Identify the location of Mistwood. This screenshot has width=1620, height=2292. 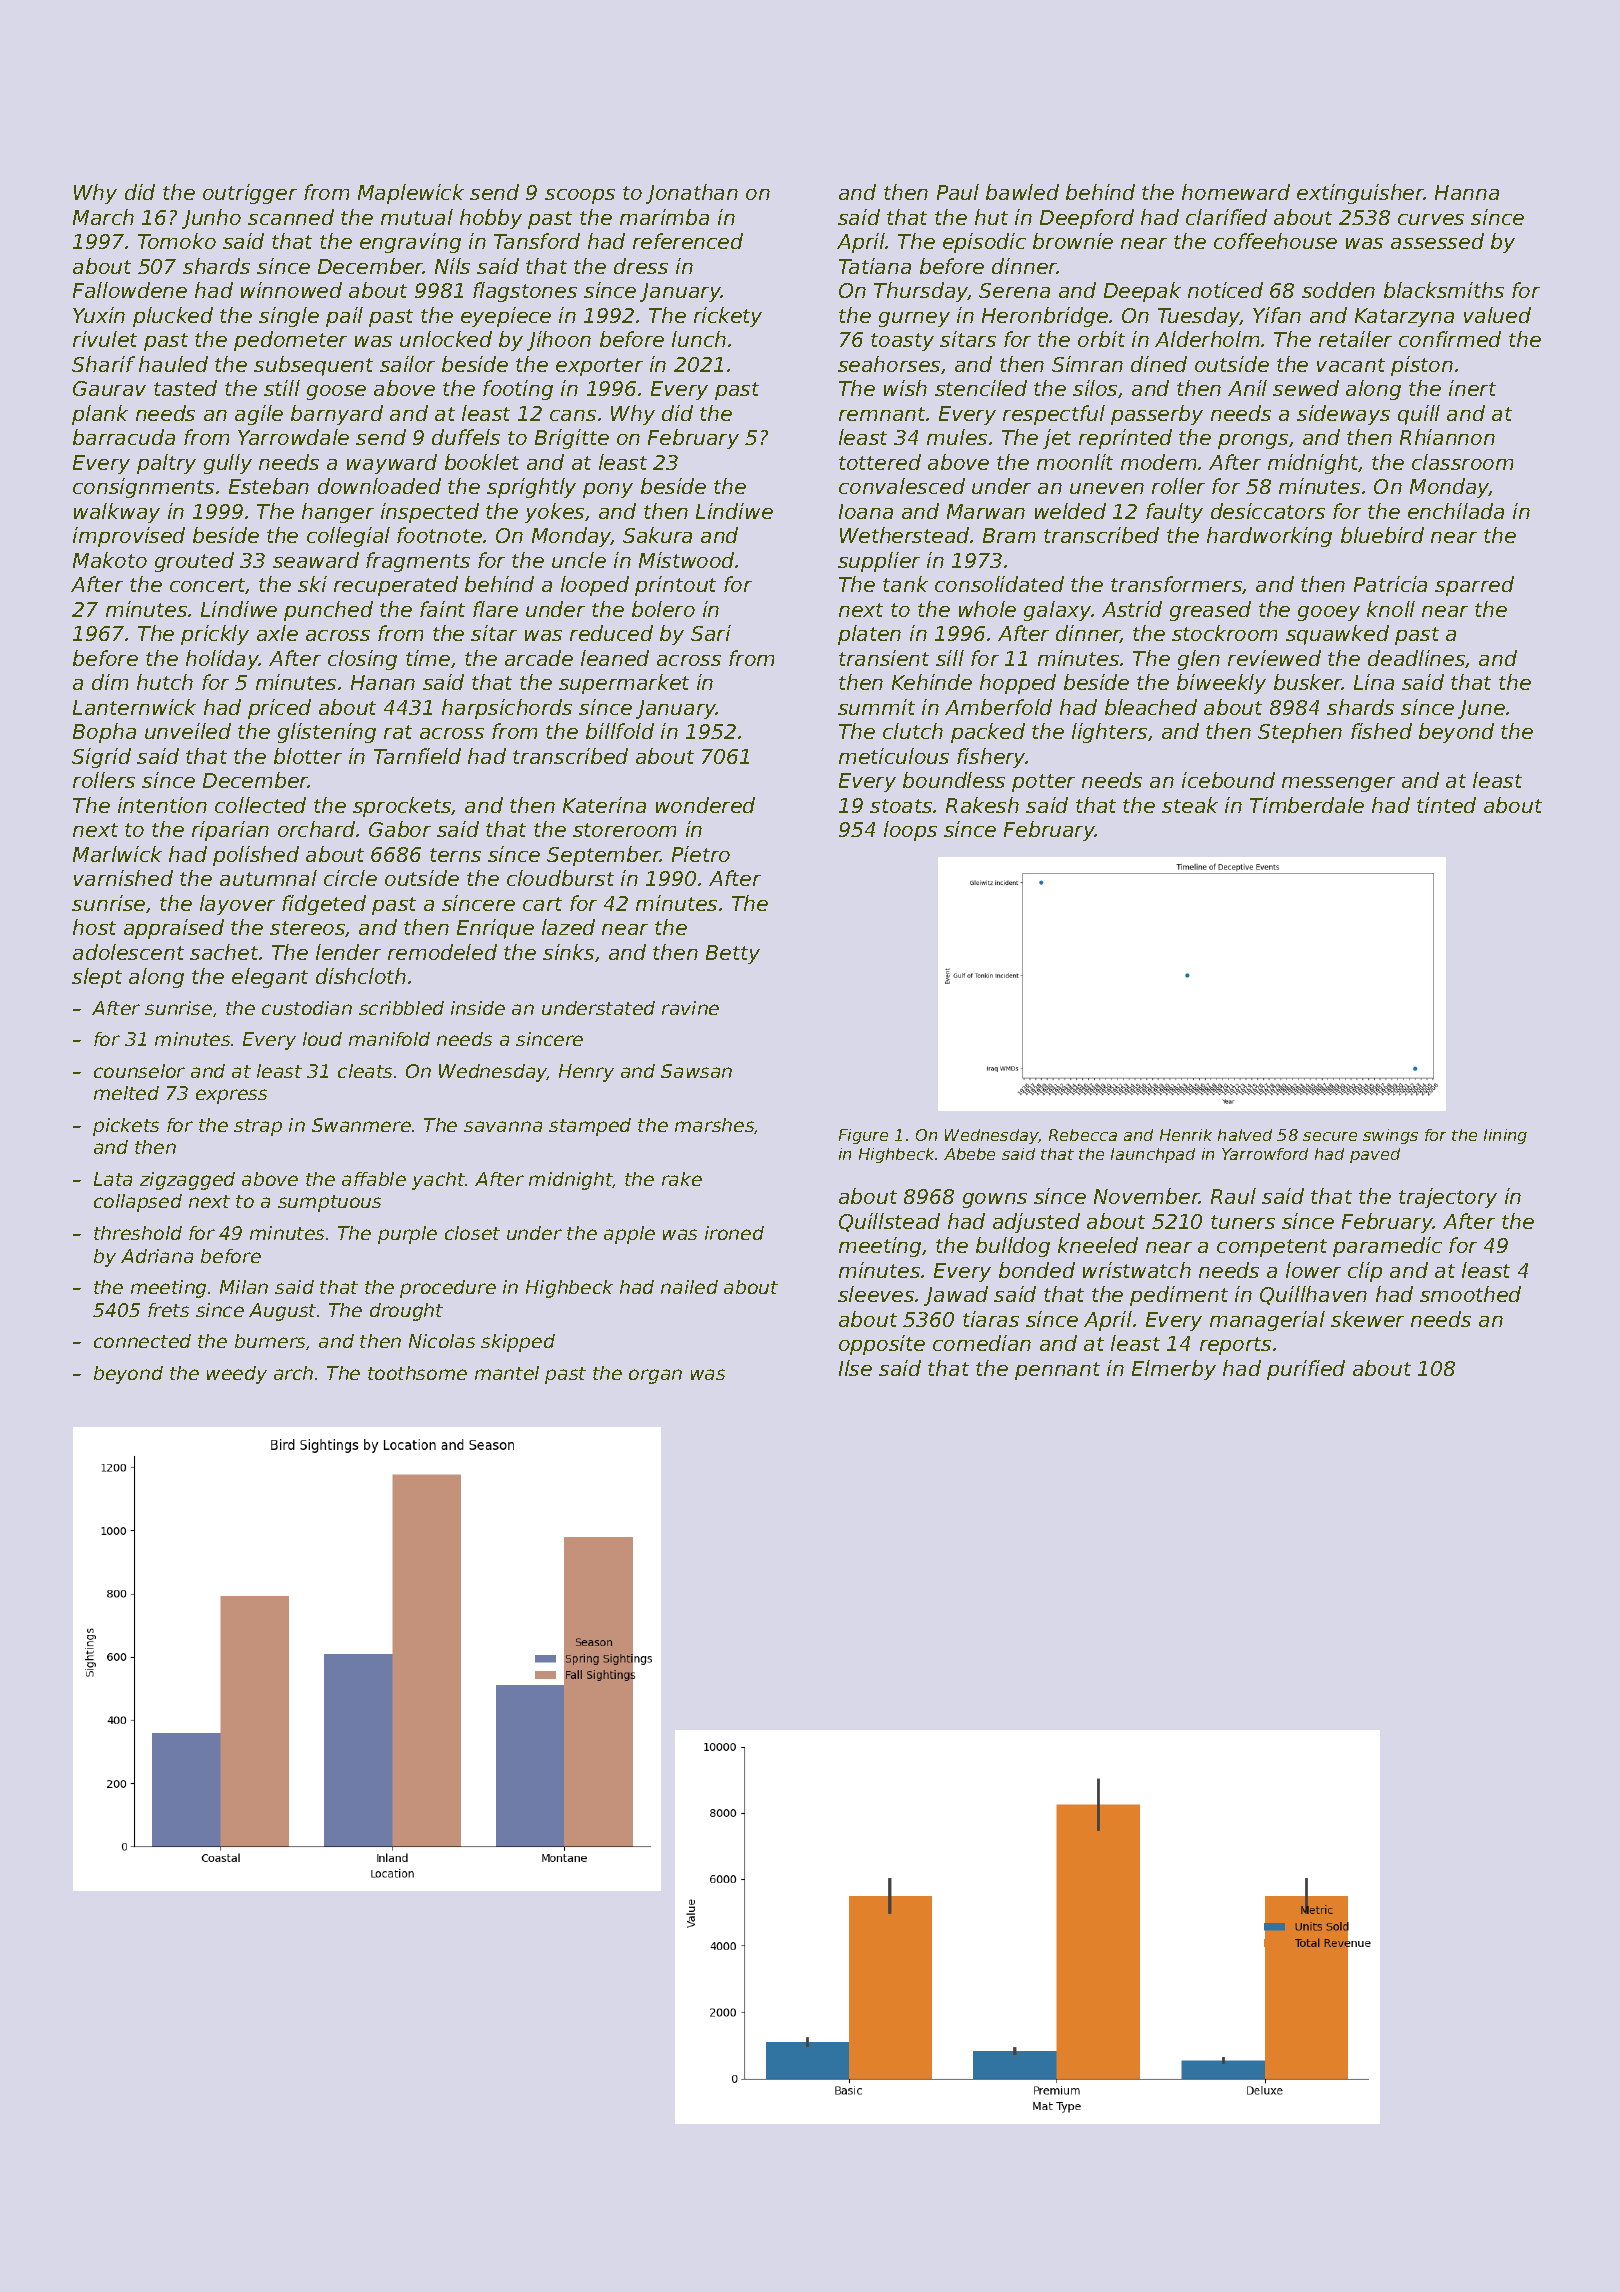
(687, 560).
